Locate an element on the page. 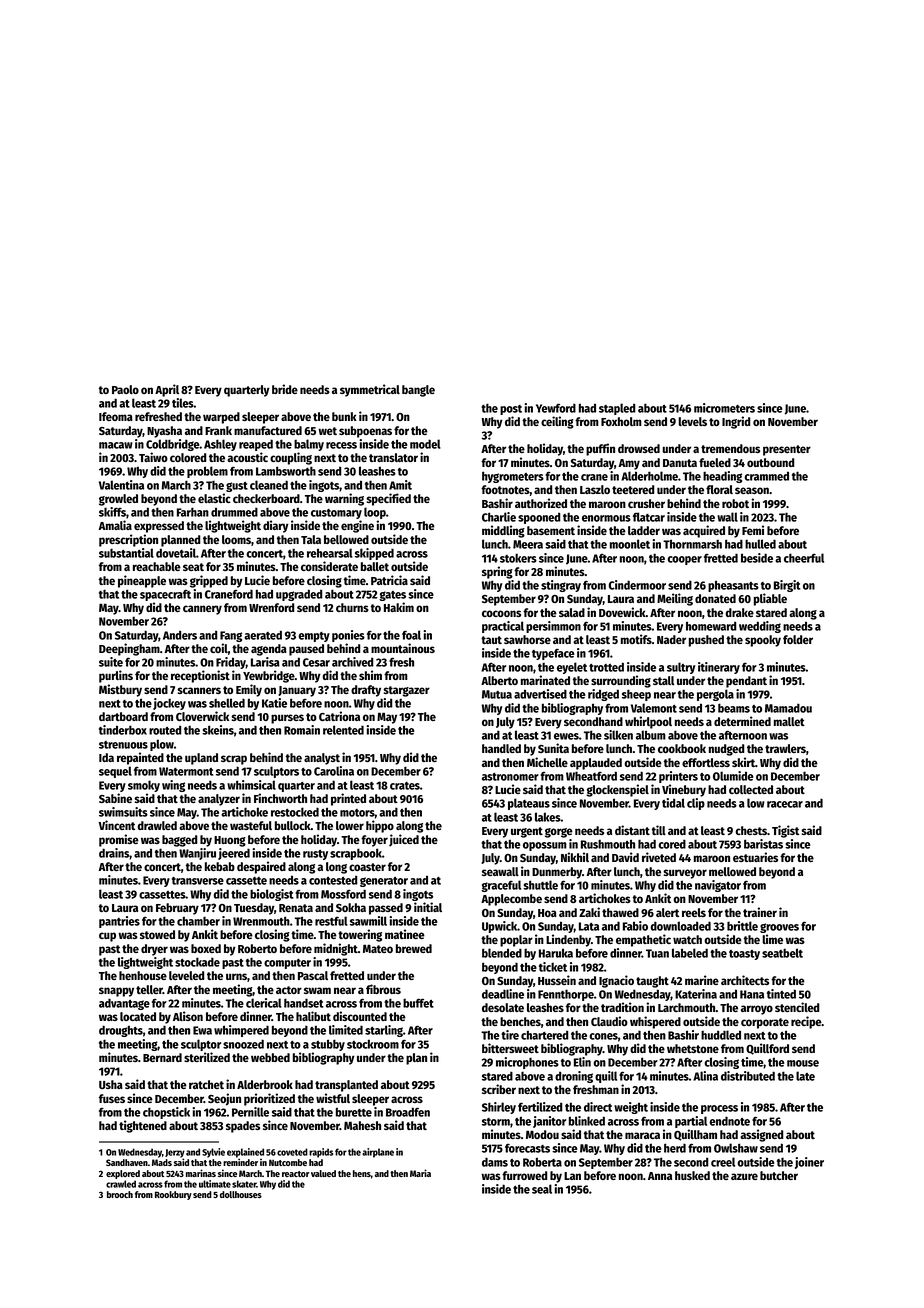  loop is located at coordinates (375, 513).
